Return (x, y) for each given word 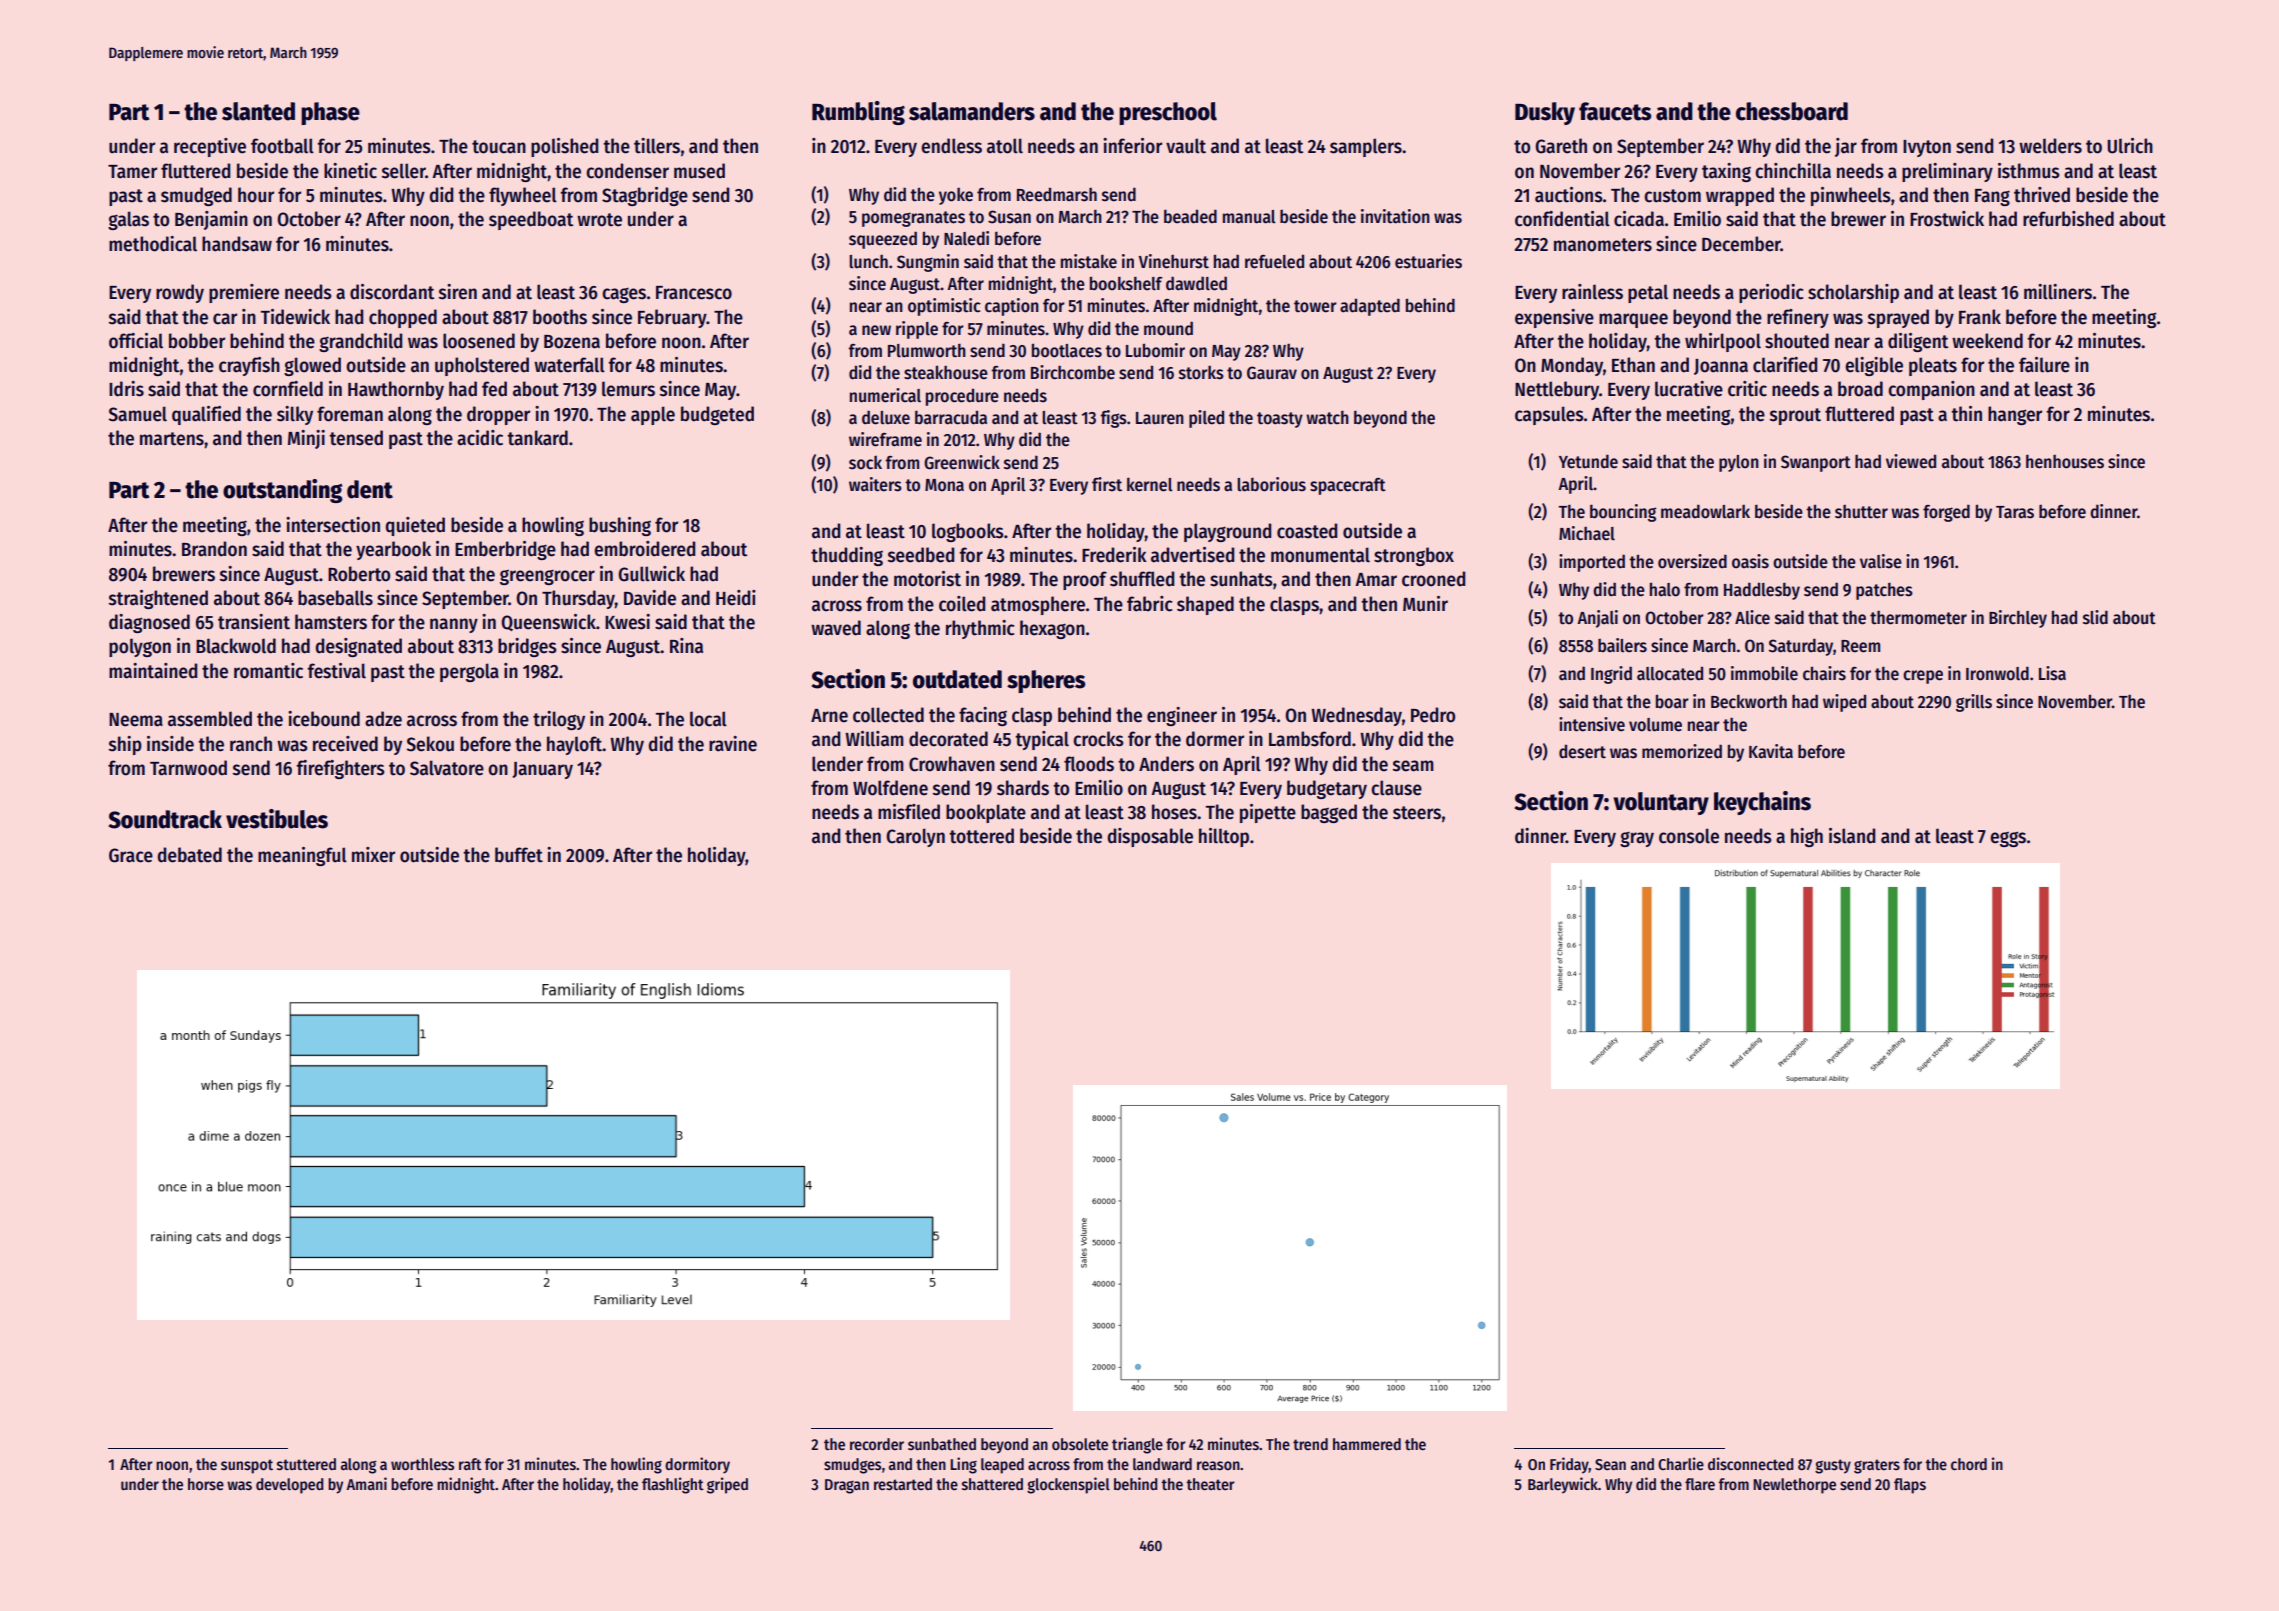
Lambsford (1310, 739)
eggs (2008, 839)
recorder (877, 1444)
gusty (1833, 1466)
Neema (136, 720)
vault (1186, 146)
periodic (1771, 293)
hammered (1367, 1444)
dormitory (697, 1465)
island (1852, 836)
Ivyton (1927, 148)
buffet (519, 855)
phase (330, 113)
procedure (962, 397)
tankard (538, 438)
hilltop (1224, 837)
